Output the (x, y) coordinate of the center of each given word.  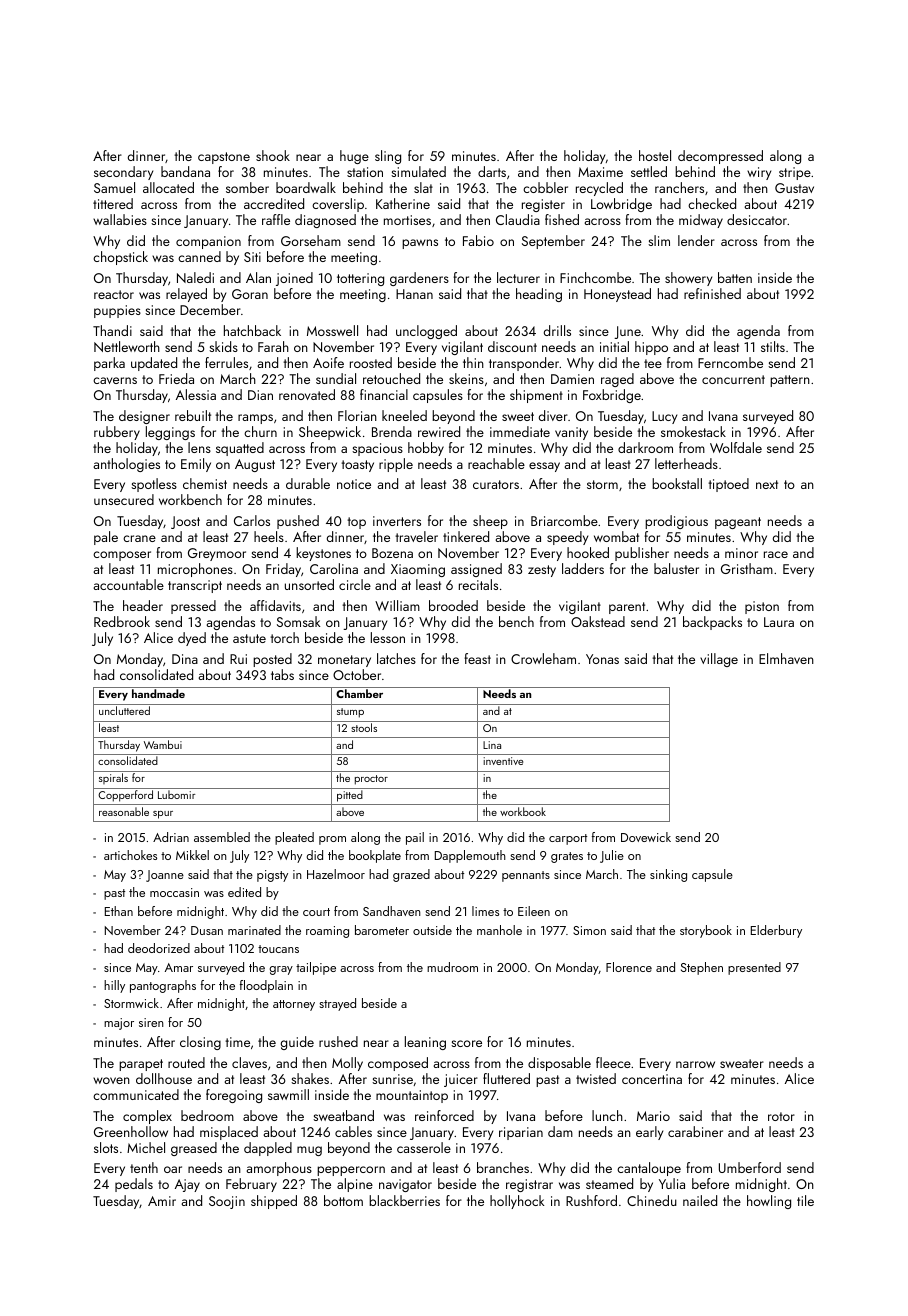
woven (111, 1080)
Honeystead (617, 295)
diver (553, 415)
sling (388, 157)
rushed (338, 1041)
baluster (676, 568)
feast (477, 658)
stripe (795, 173)
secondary (123, 173)
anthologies (126, 465)
